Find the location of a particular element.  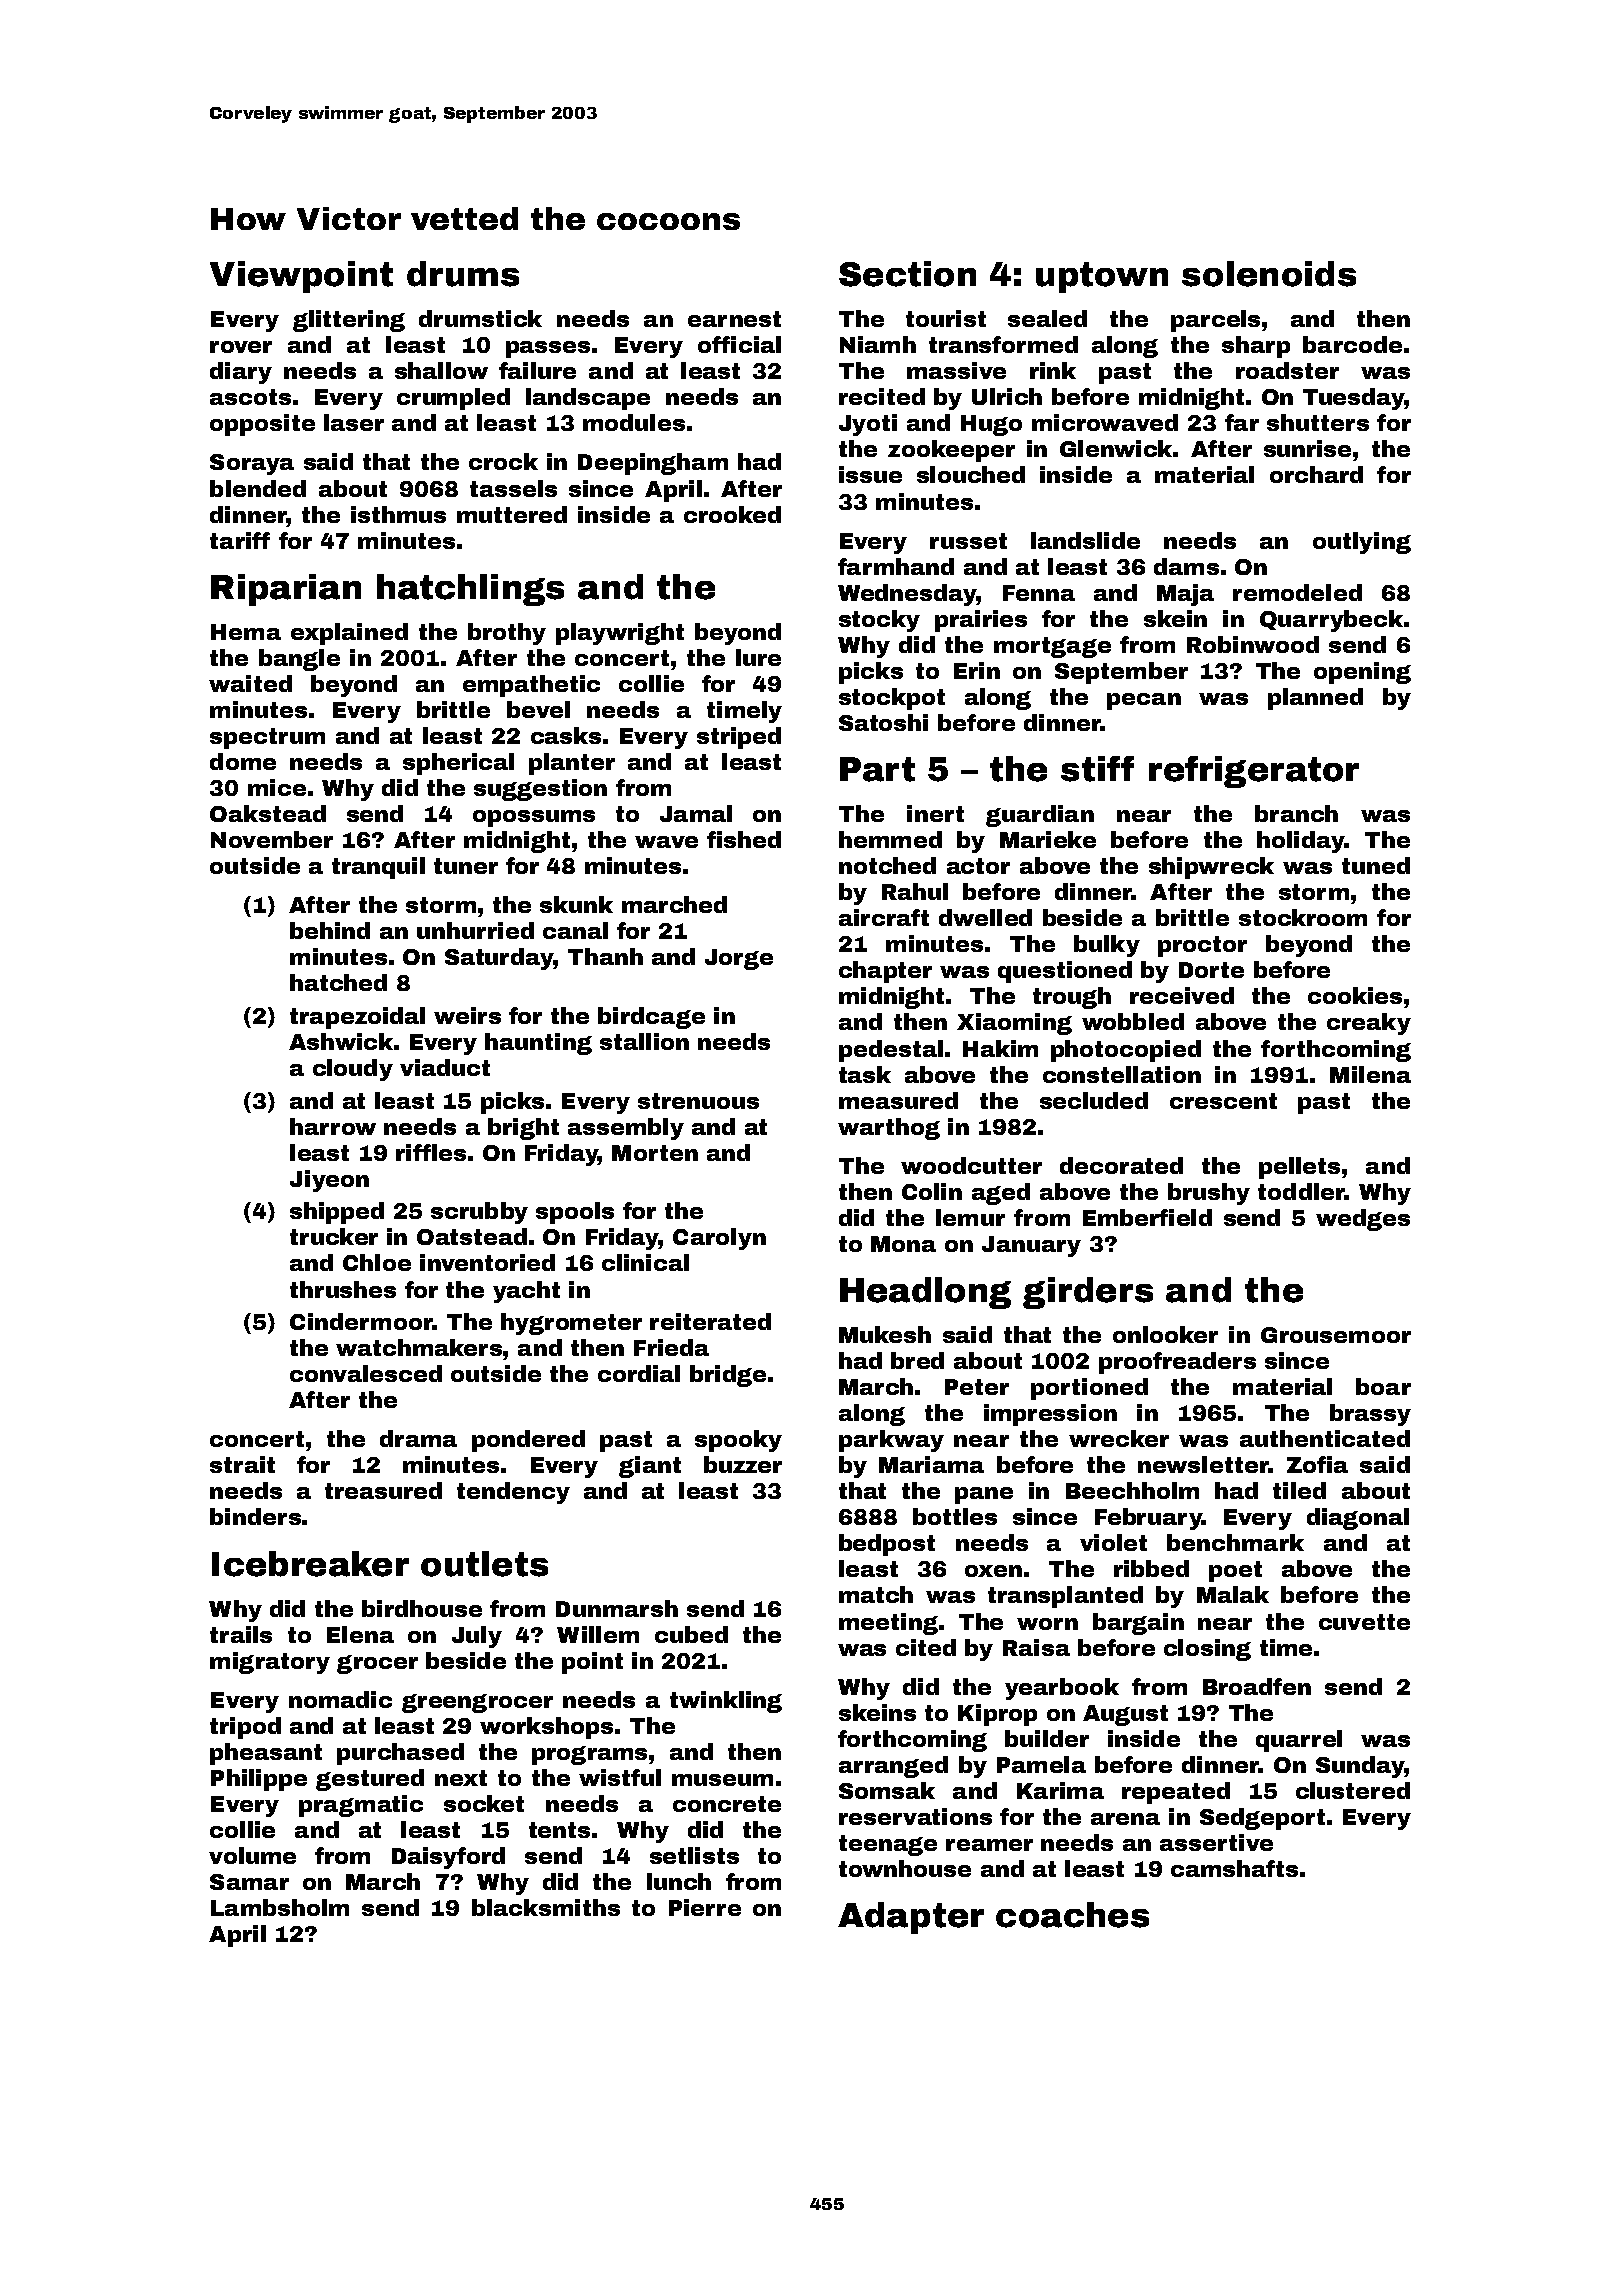

slouched is located at coordinates (971, 474).
